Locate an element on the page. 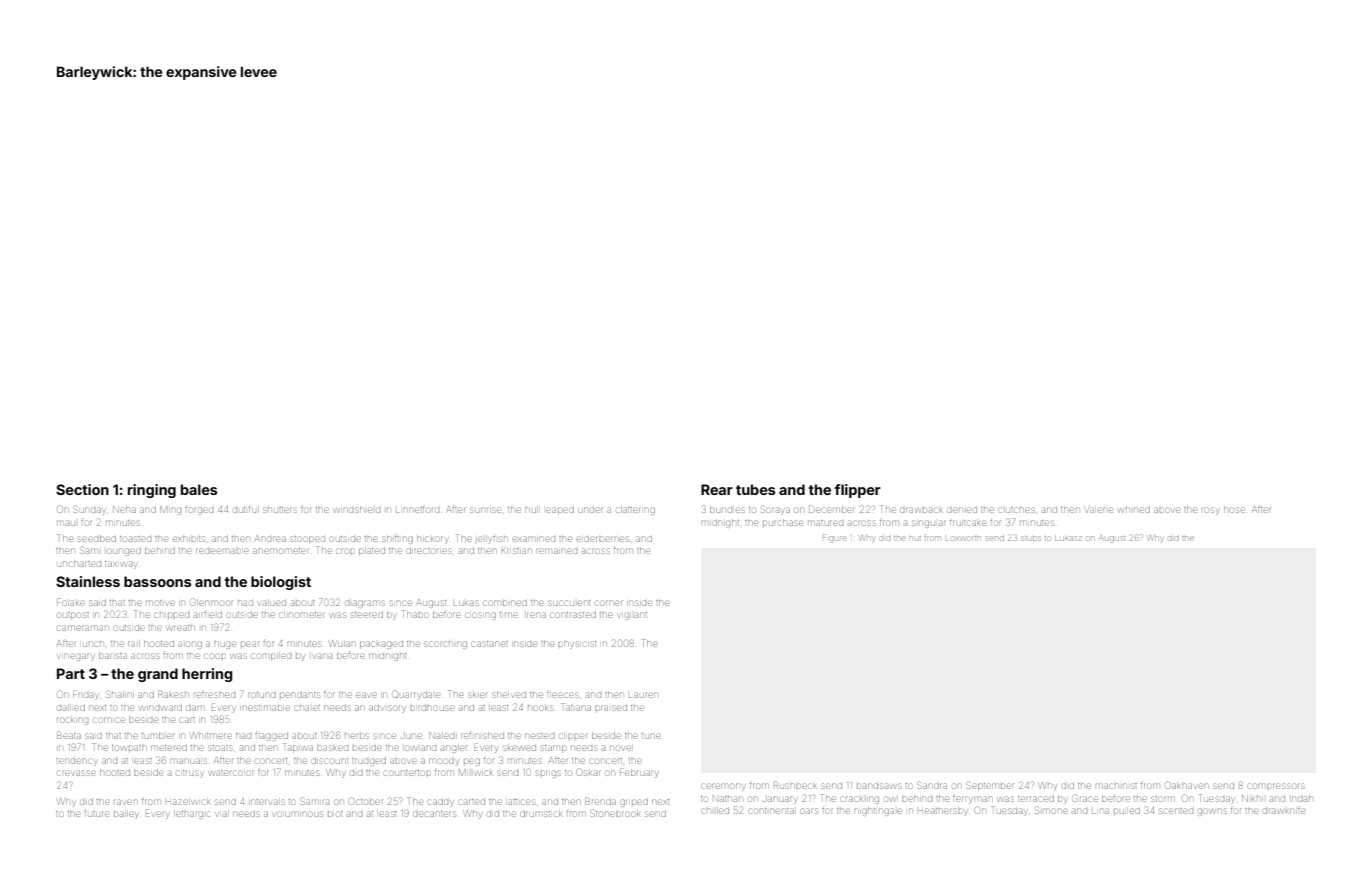 Image resolution: width=1372 pixels, height=887 pixels. hose is located at coordinates (1234, 510).
